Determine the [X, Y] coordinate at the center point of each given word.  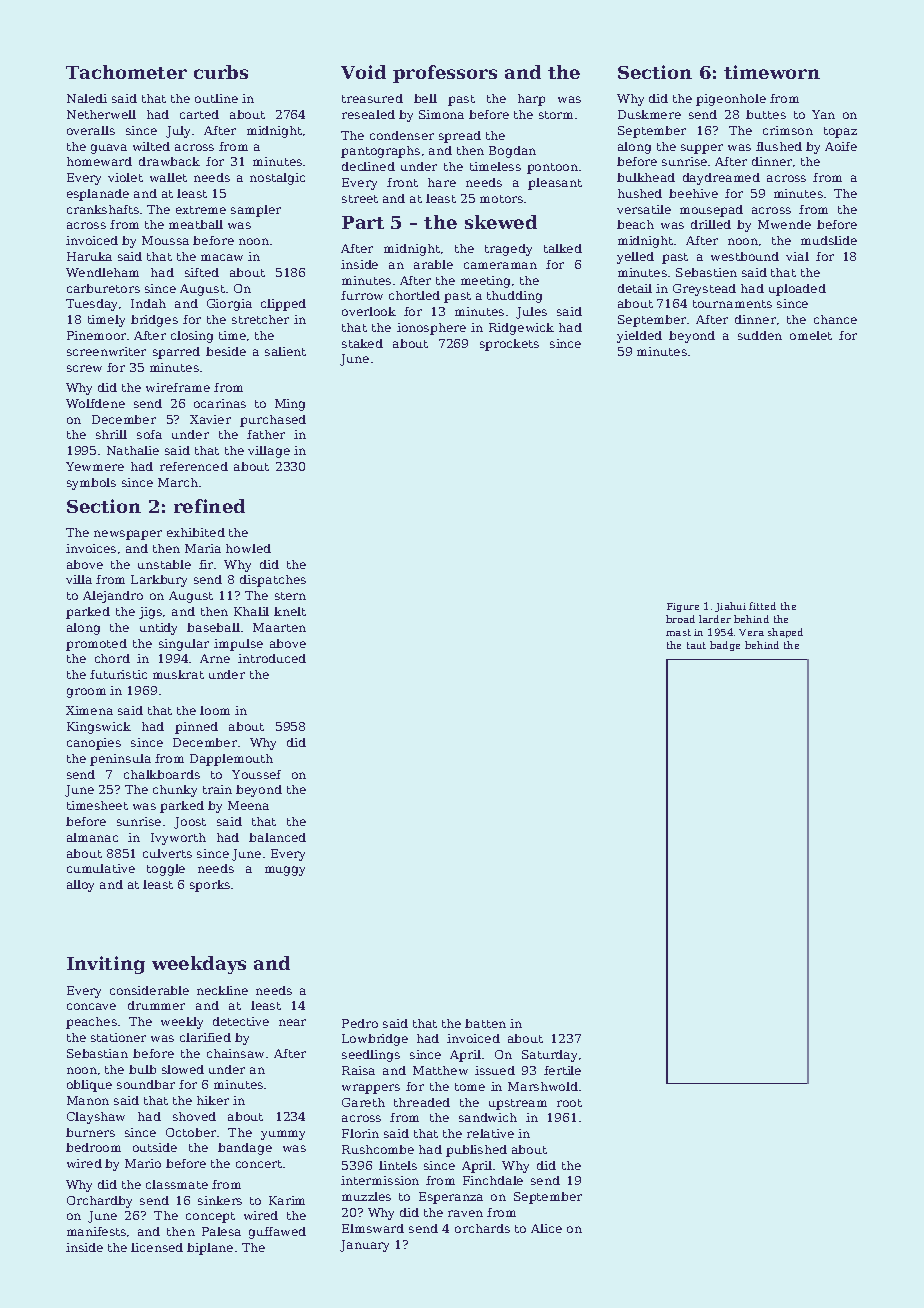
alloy [80, 886]
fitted [762, 606]
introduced [272, 658]
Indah [148, 303]
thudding [514, 297]
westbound [745, 256]
